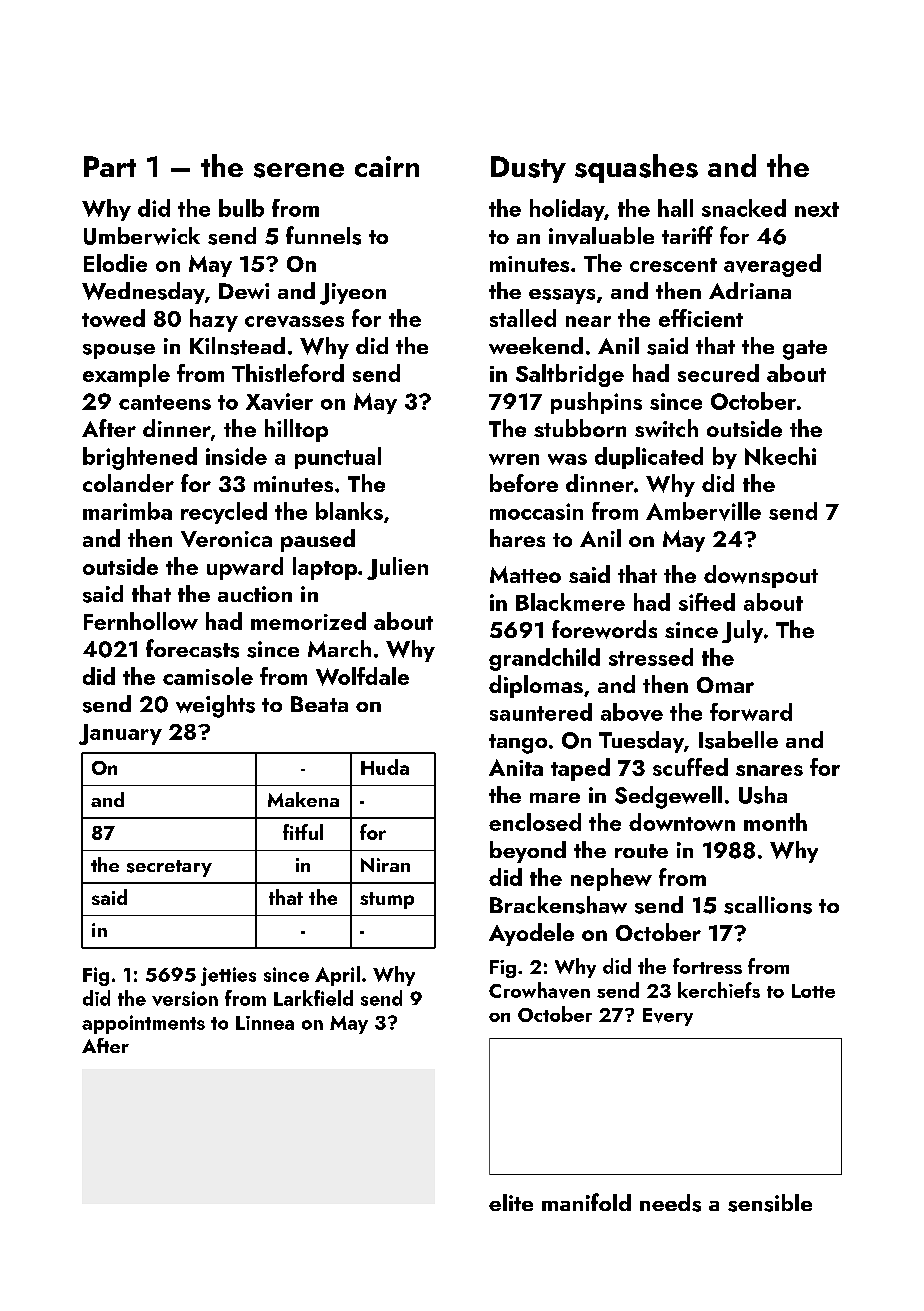  Describe the element at coordinates (586, 1202) in the screenshot. I see `manifold` at that location.
